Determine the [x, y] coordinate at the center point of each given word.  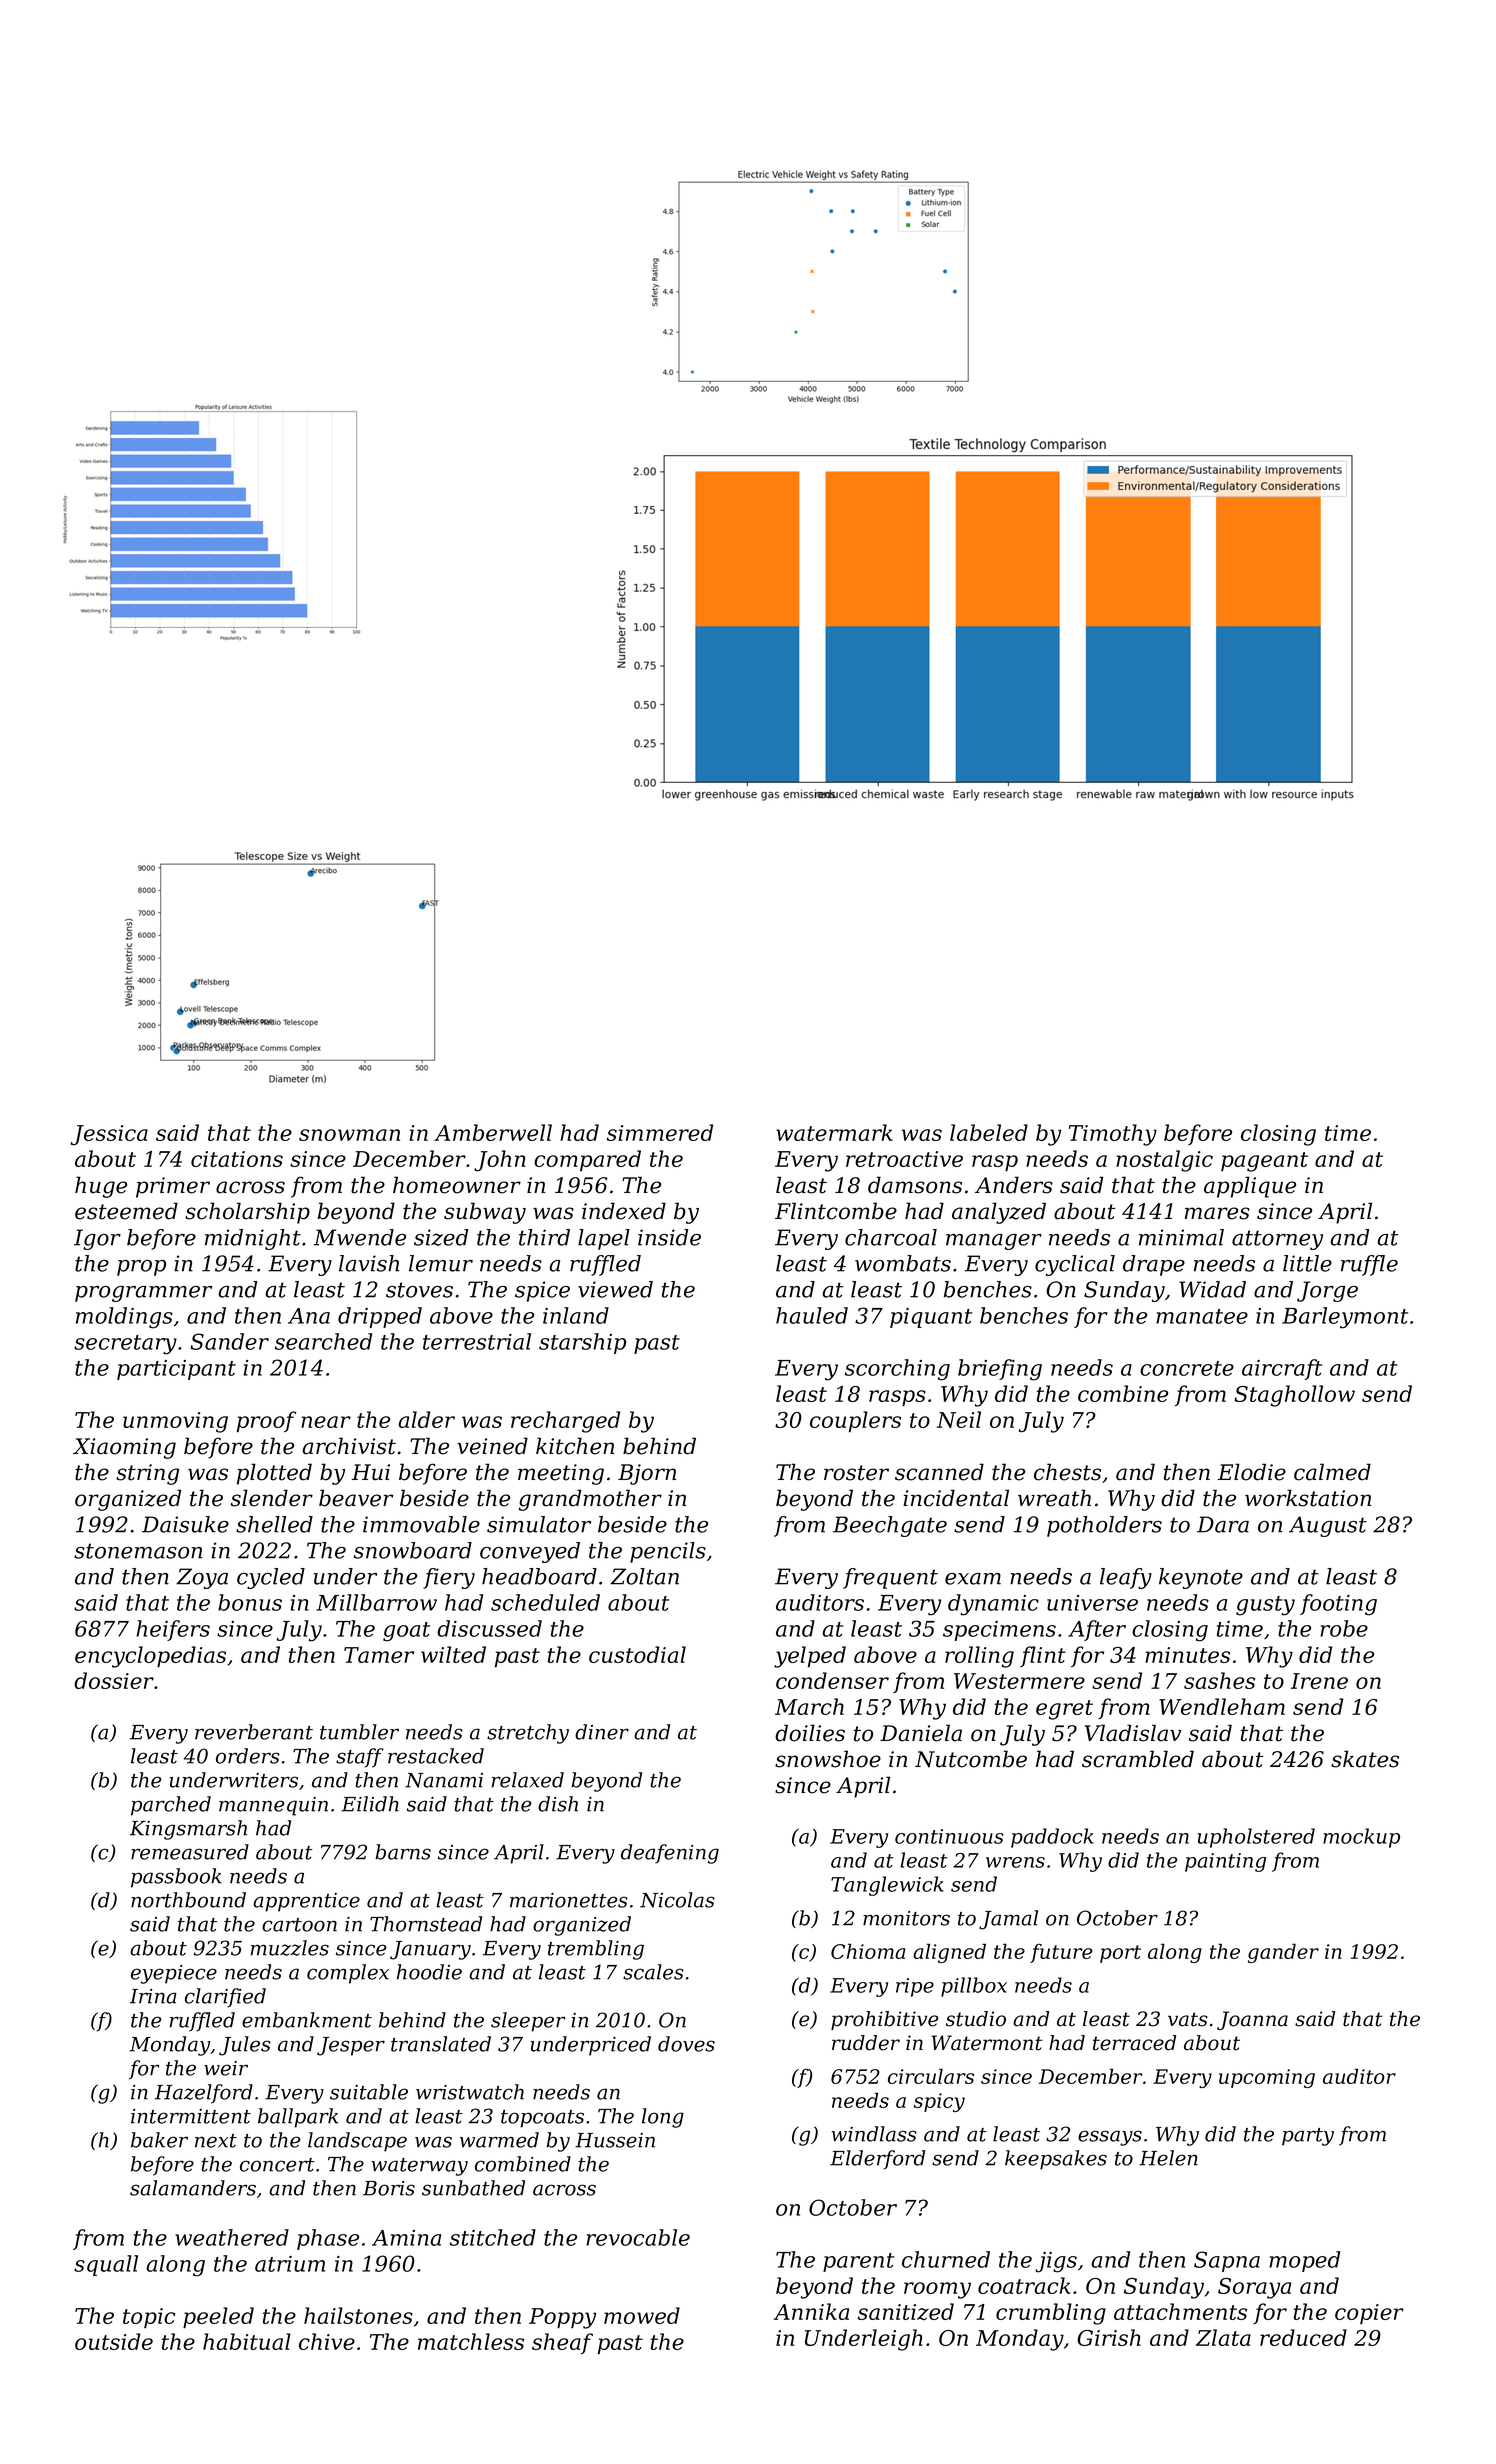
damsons [915, 1185]
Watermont [987, 2043]
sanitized [906, 2312]
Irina [153, 1996]
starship [582, 1343]
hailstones [358, 2315]
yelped [810, 1657]
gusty [1265, 1606]
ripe [915, 1987]
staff [360, 1758]
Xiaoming [124, 1448]
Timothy [1113, 1135]
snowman [349, 1135]
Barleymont [1345, 1318]
